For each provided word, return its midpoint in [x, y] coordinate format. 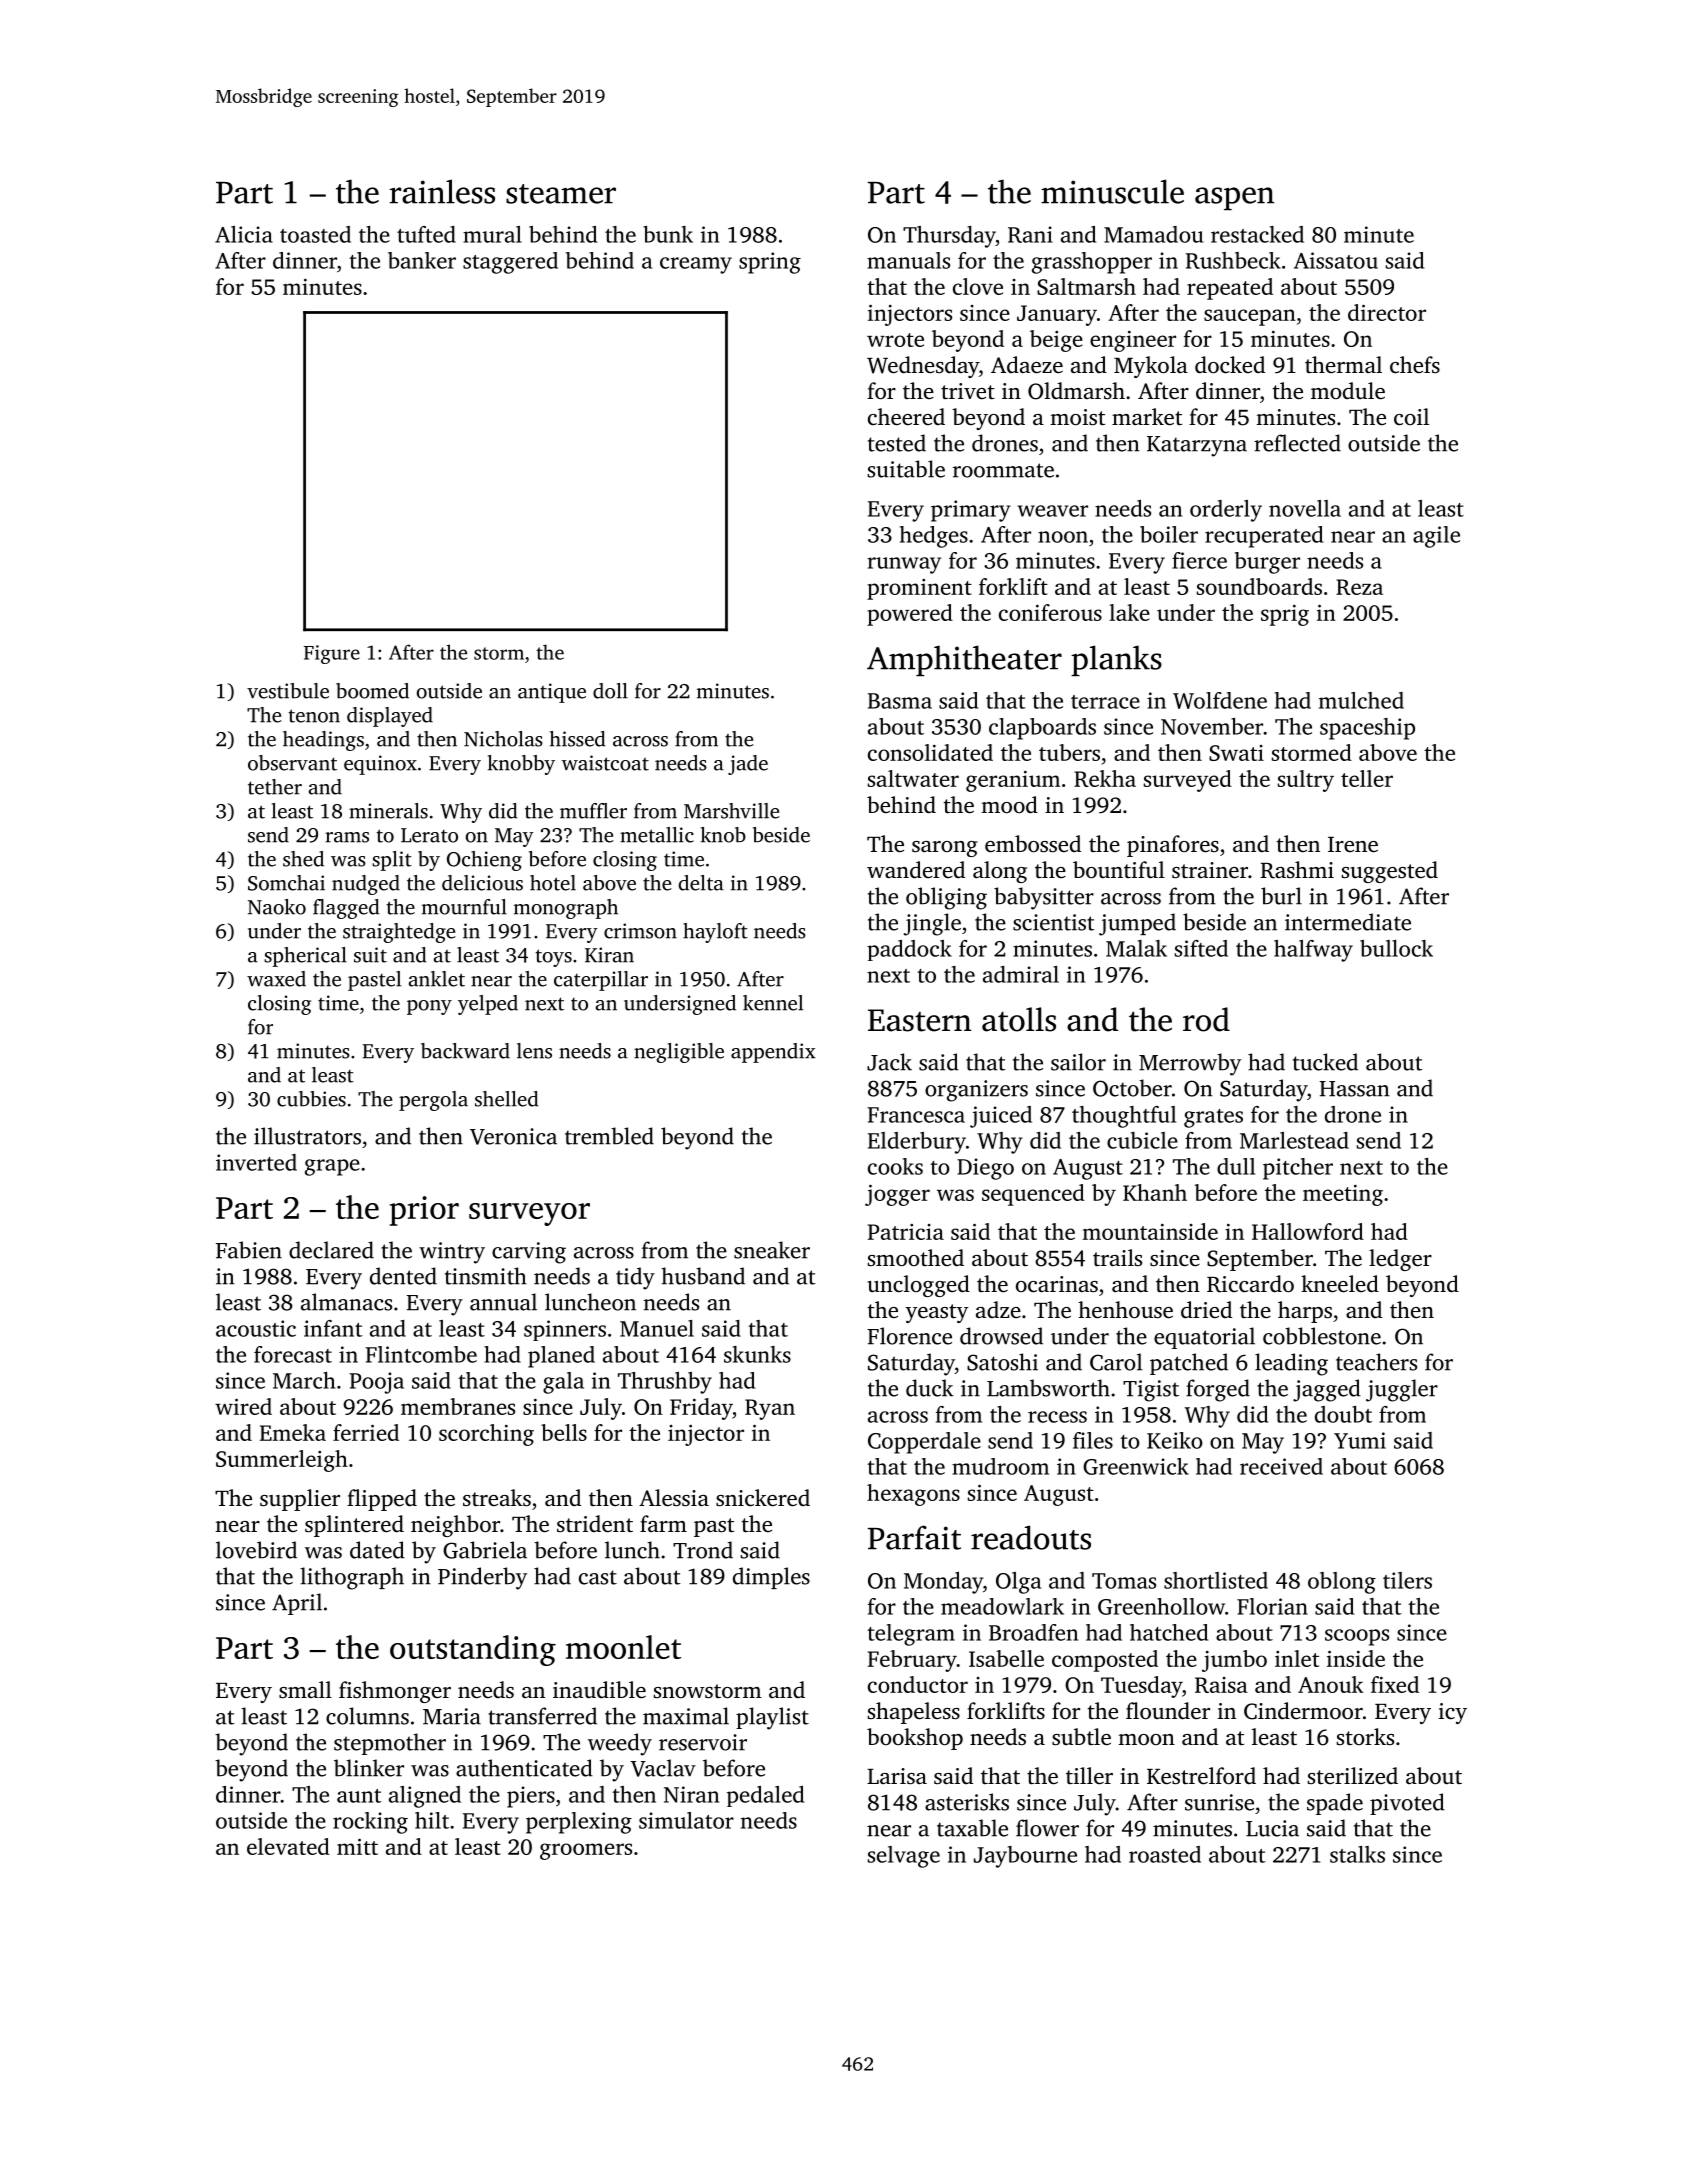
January [1057, 315]
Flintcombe [421, 1354]
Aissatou [1336, 260]
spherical [305, 957]
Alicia [244, 234]
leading [1291, 1364]
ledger [1400, 1260]
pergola [433, 1101]
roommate [1003, 470]
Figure [332, 654]
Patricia [906, 1232]
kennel [773, 1003]
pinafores [1173, 846]
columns [367, 1716]
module [1348, 391]
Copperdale [924, 1443]
